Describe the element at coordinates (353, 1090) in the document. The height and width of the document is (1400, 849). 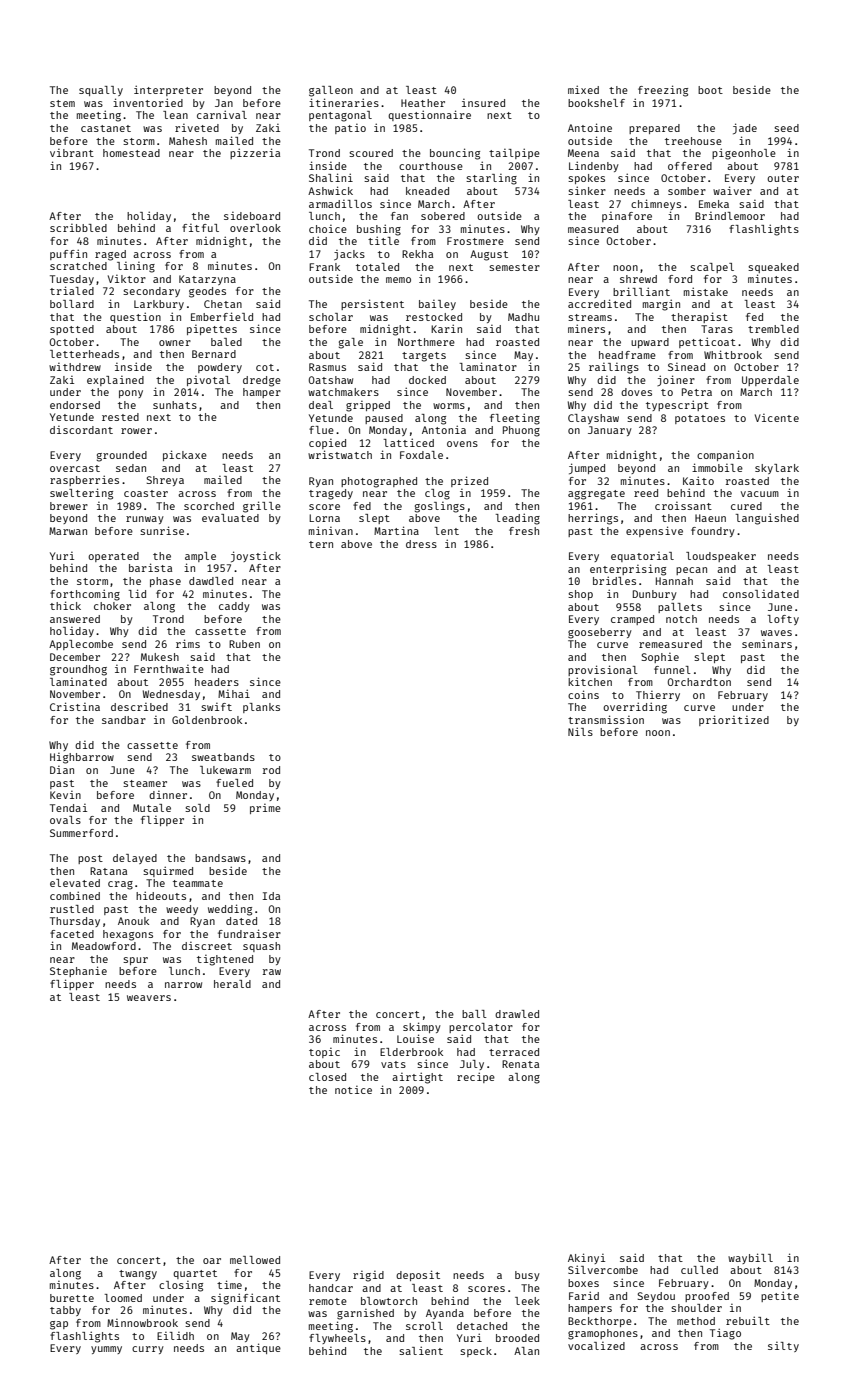
I see `notice` at that location.
